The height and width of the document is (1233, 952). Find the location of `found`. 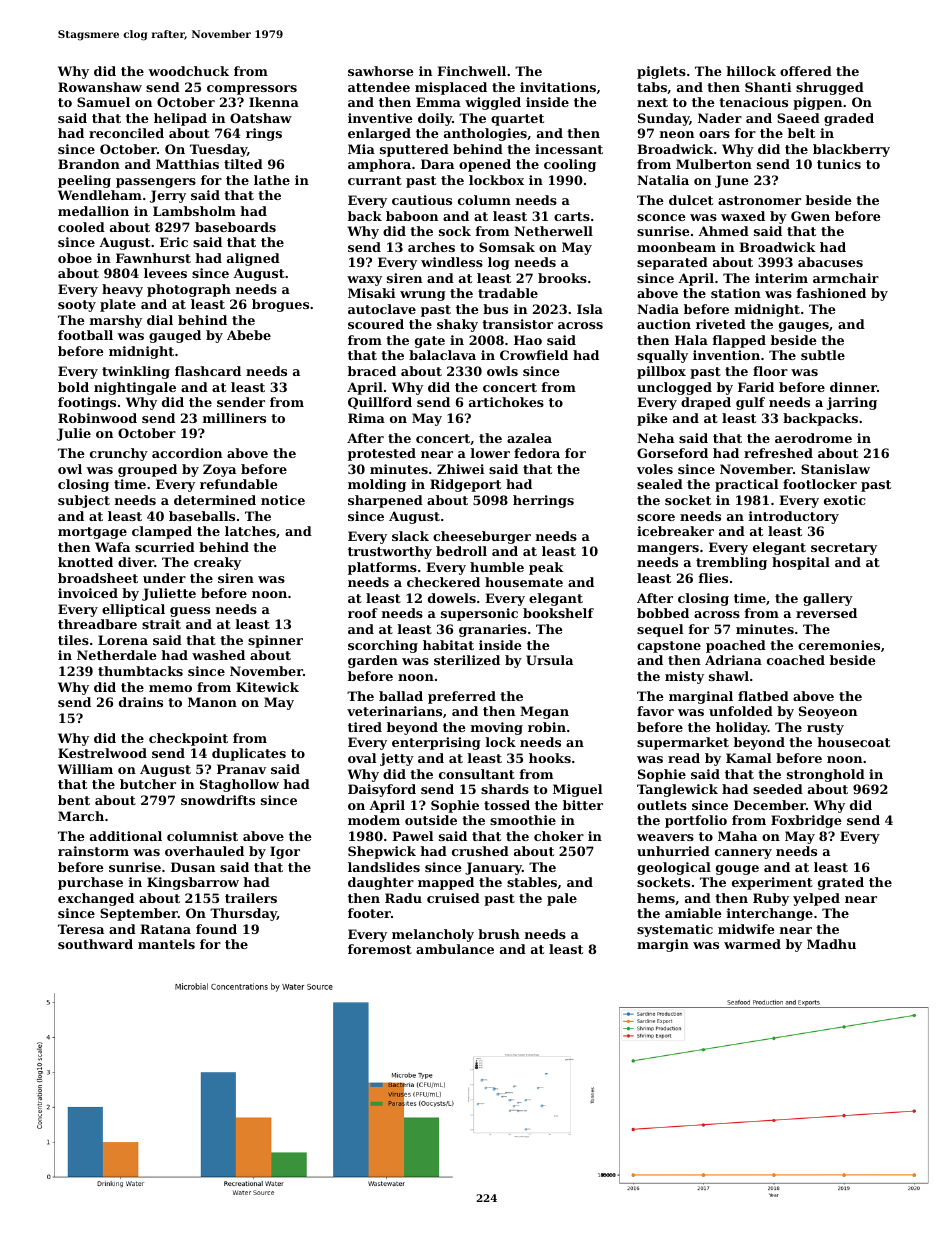

found is located at coordinates (216, 929).
